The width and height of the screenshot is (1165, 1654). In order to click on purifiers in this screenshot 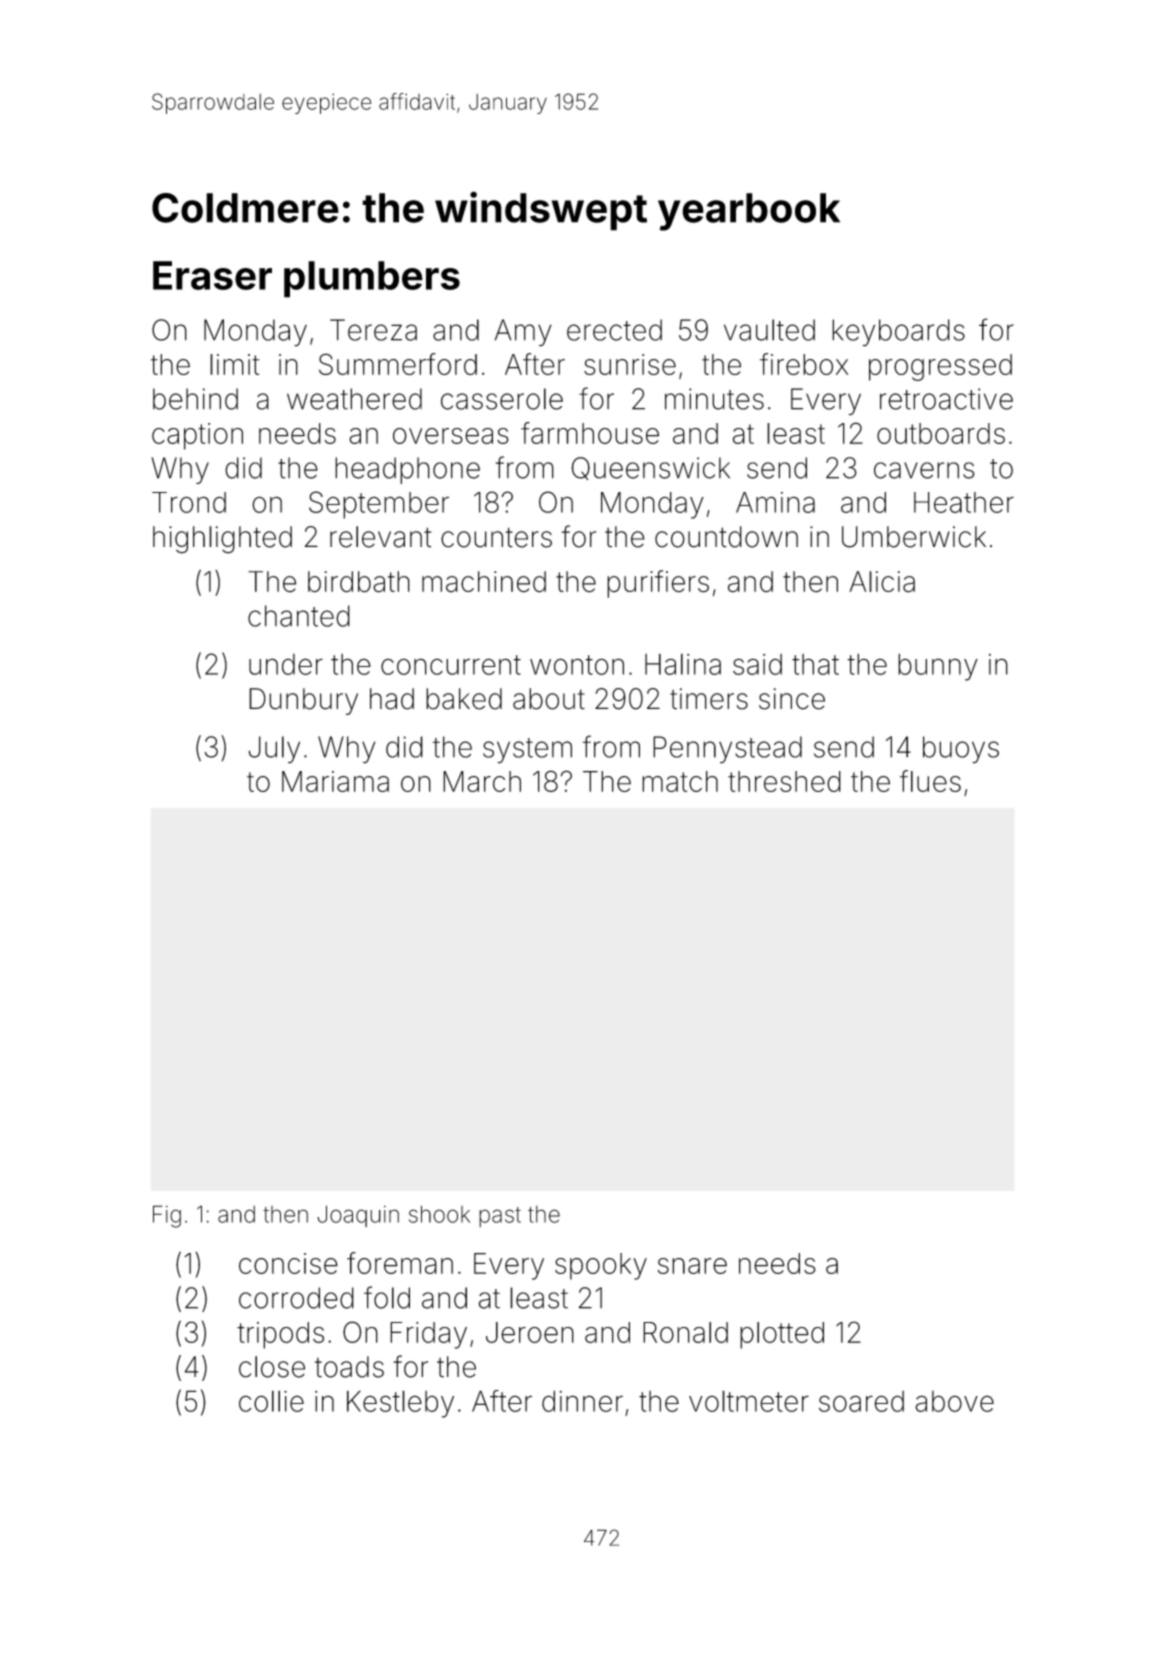, I will do `click(658, 584)`.
